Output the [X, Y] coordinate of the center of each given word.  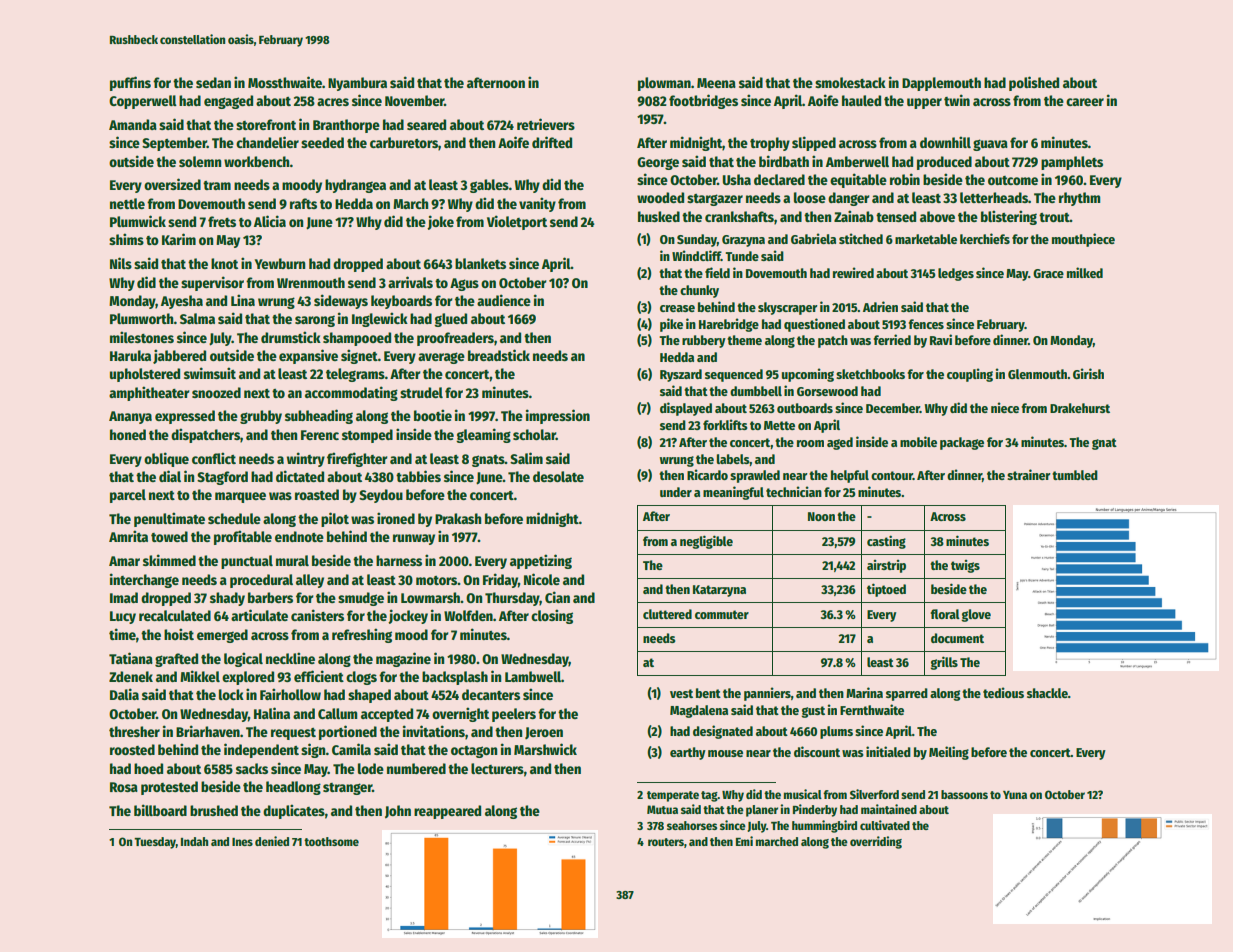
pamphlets [1072, 163]
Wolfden [468, 615]
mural [292, 560]
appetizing [541, 561]
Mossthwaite [285, 82]
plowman [664, 84]
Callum [338, 713]
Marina [864, 692]
